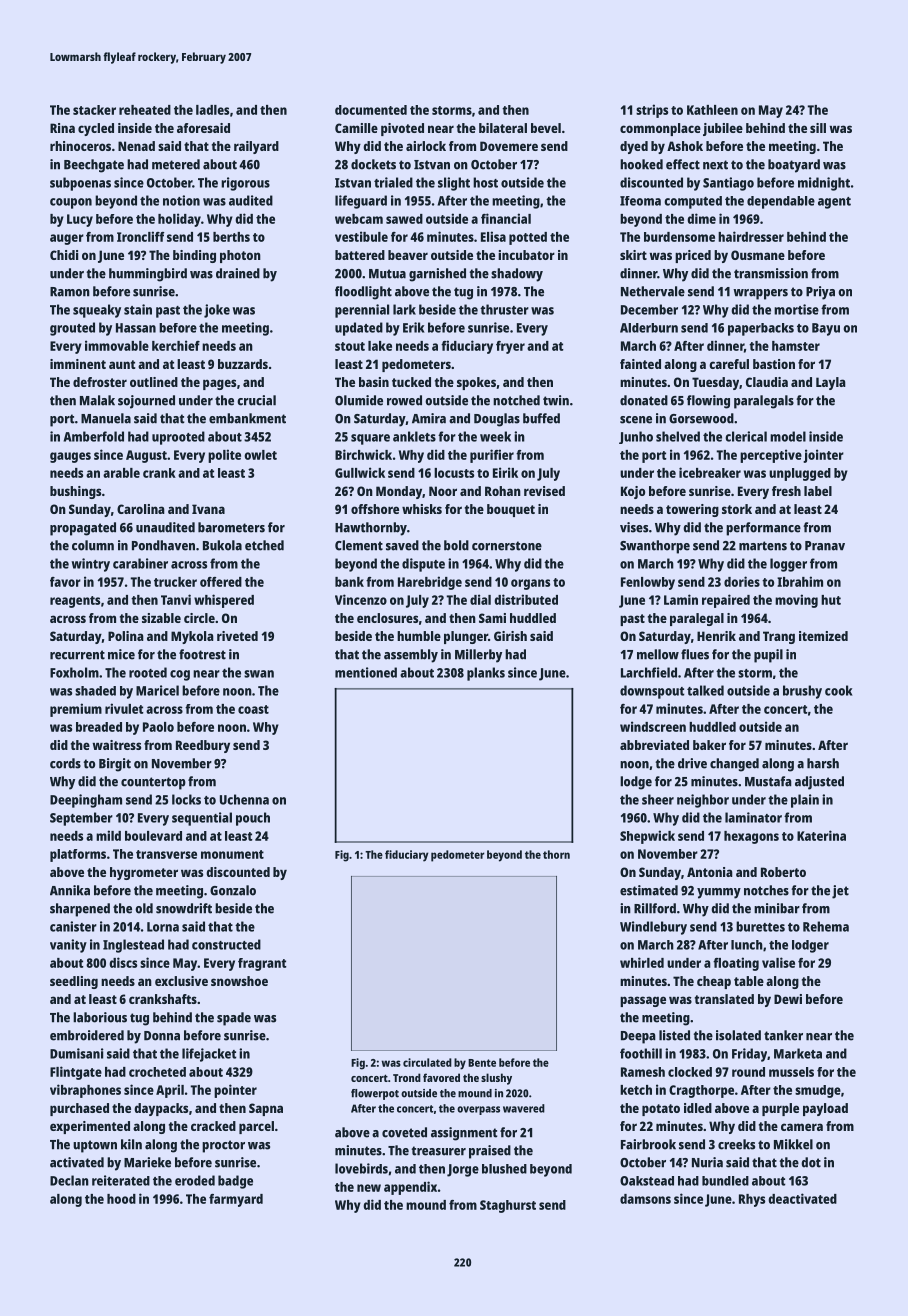 The width and height of the document is (908, 1316). Describe the element at coordinates (121, 1199) in the document. I see `hood` at that location.
